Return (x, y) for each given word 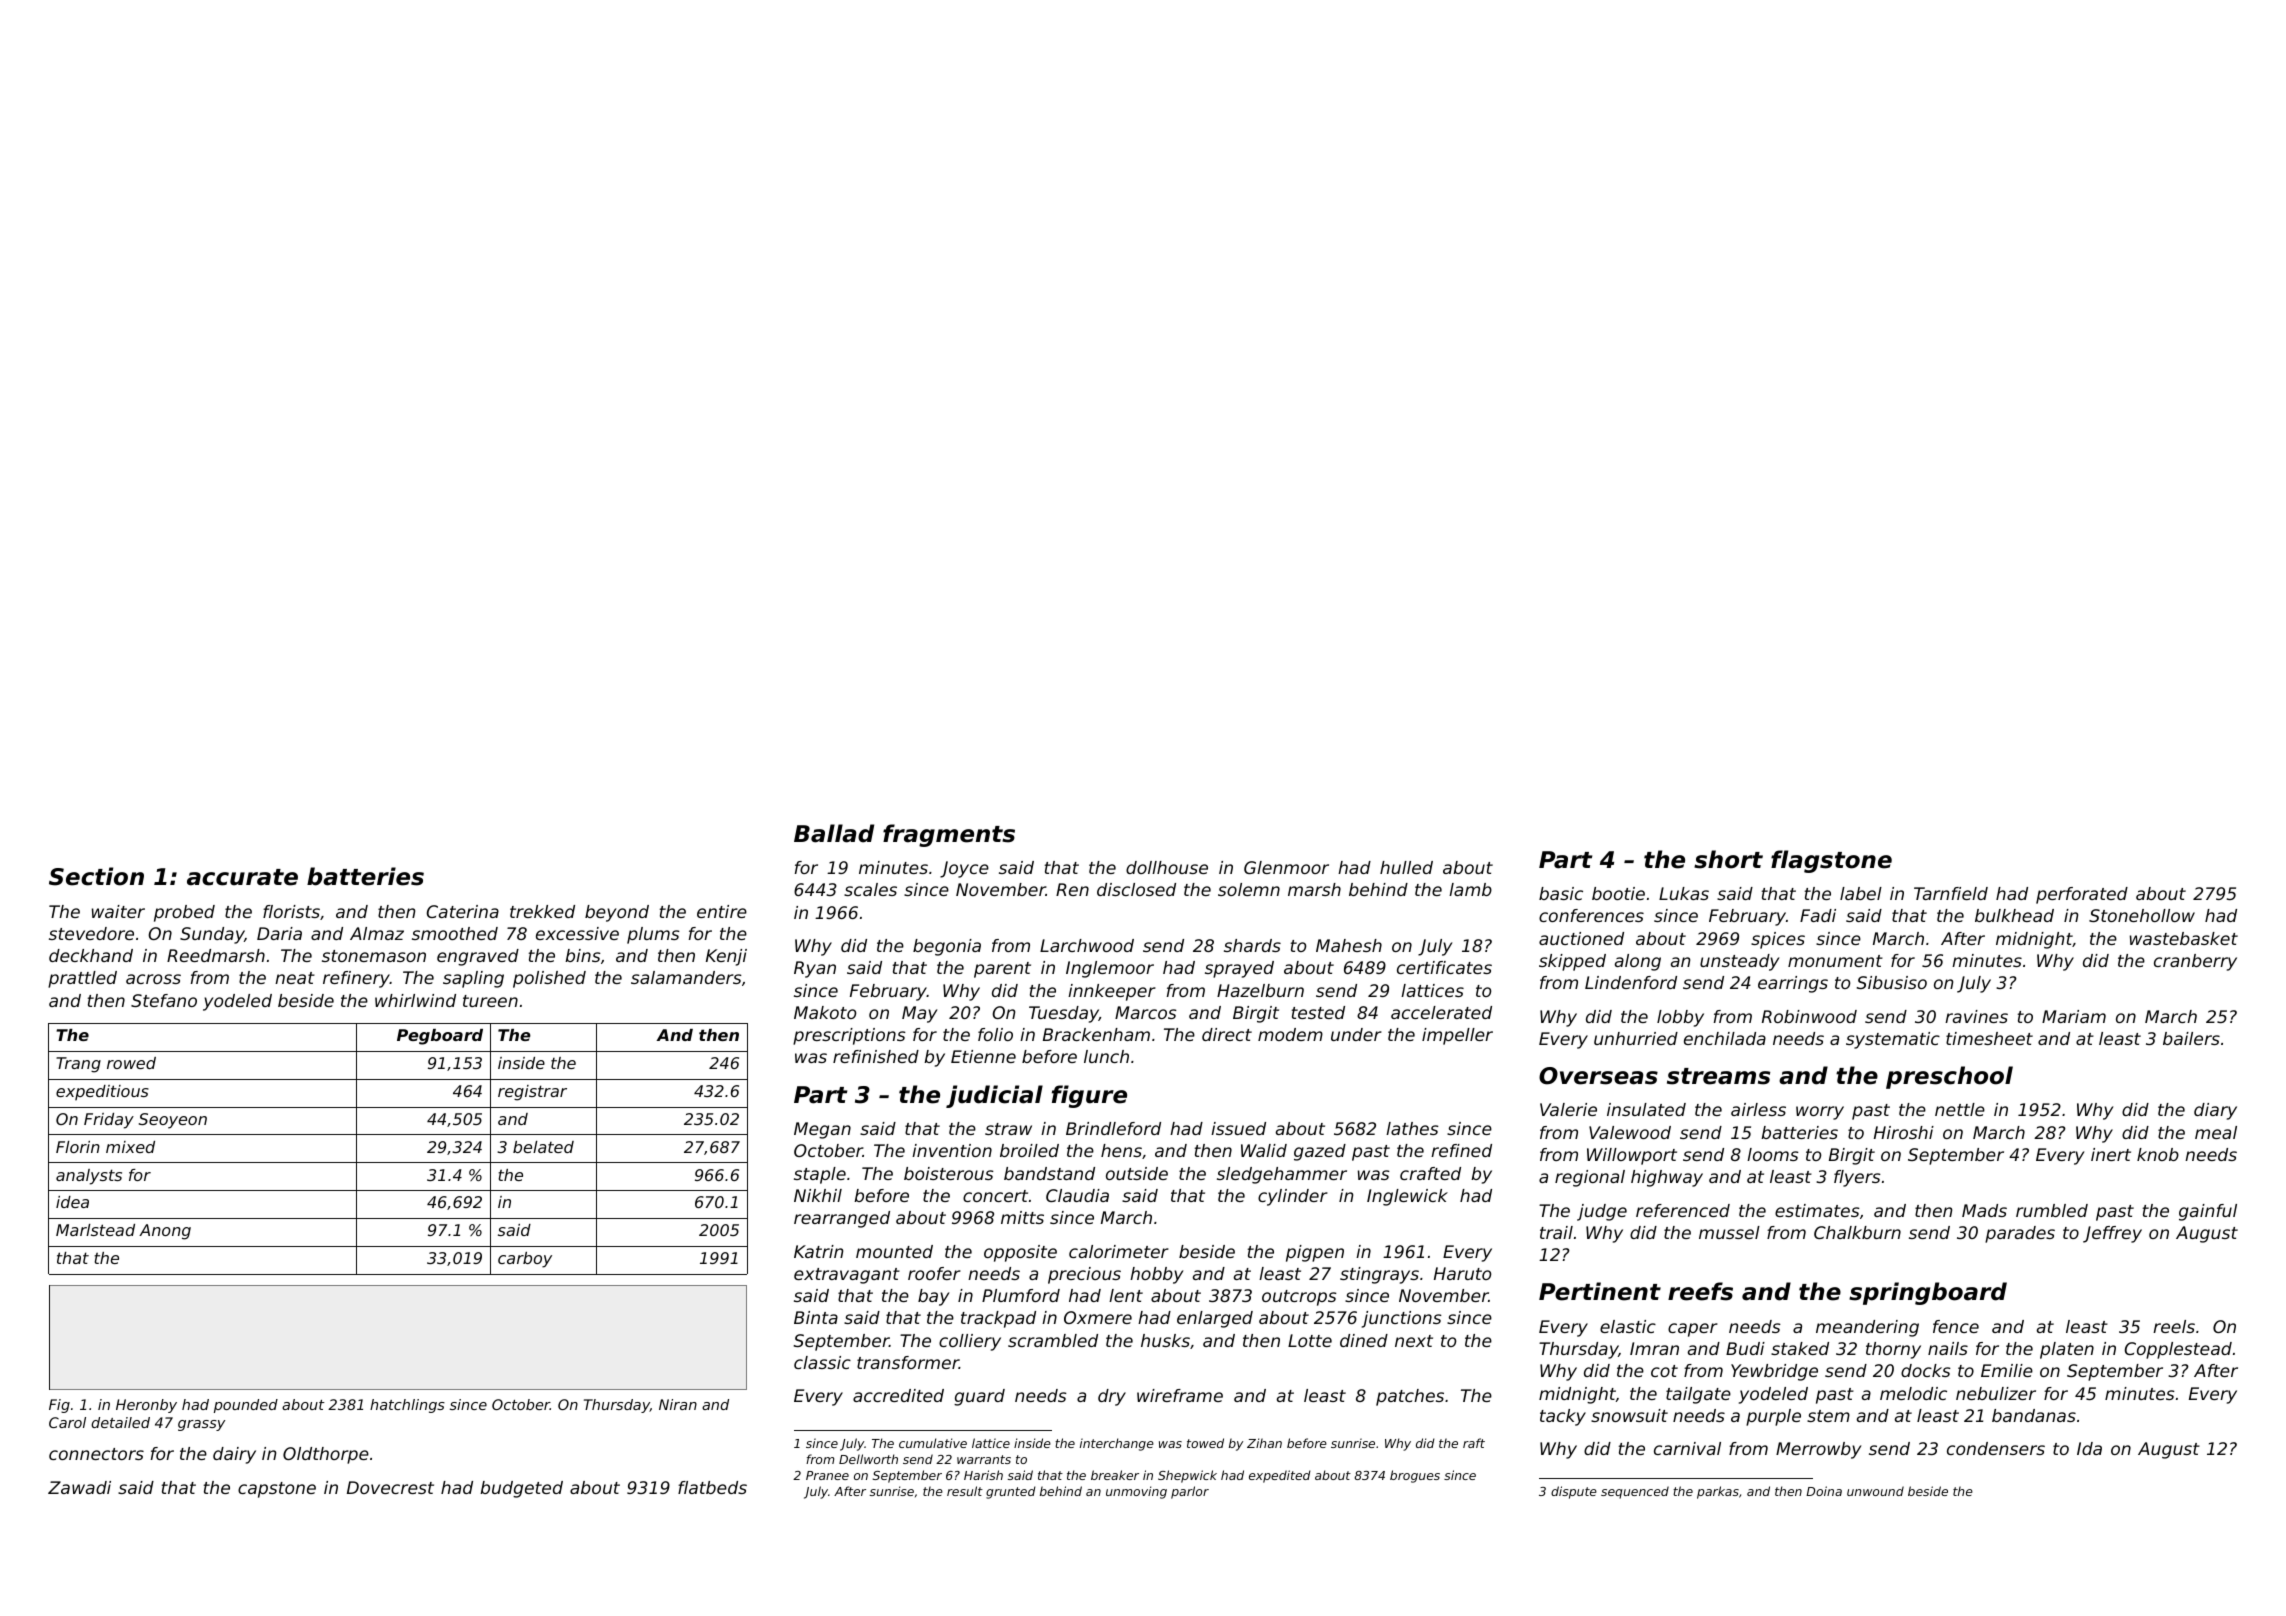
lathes (1412, 1128)
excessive (577, 933)
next (1414, 1341)
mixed (130, 1147)
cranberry (2195, 962)
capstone (277, 1490)
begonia (947, 947)
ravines (1976, 1016)
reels (2174, 1326)
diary (2215, 1111)
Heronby (146, 1406)
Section (96, 876)
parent (1002, 970)
